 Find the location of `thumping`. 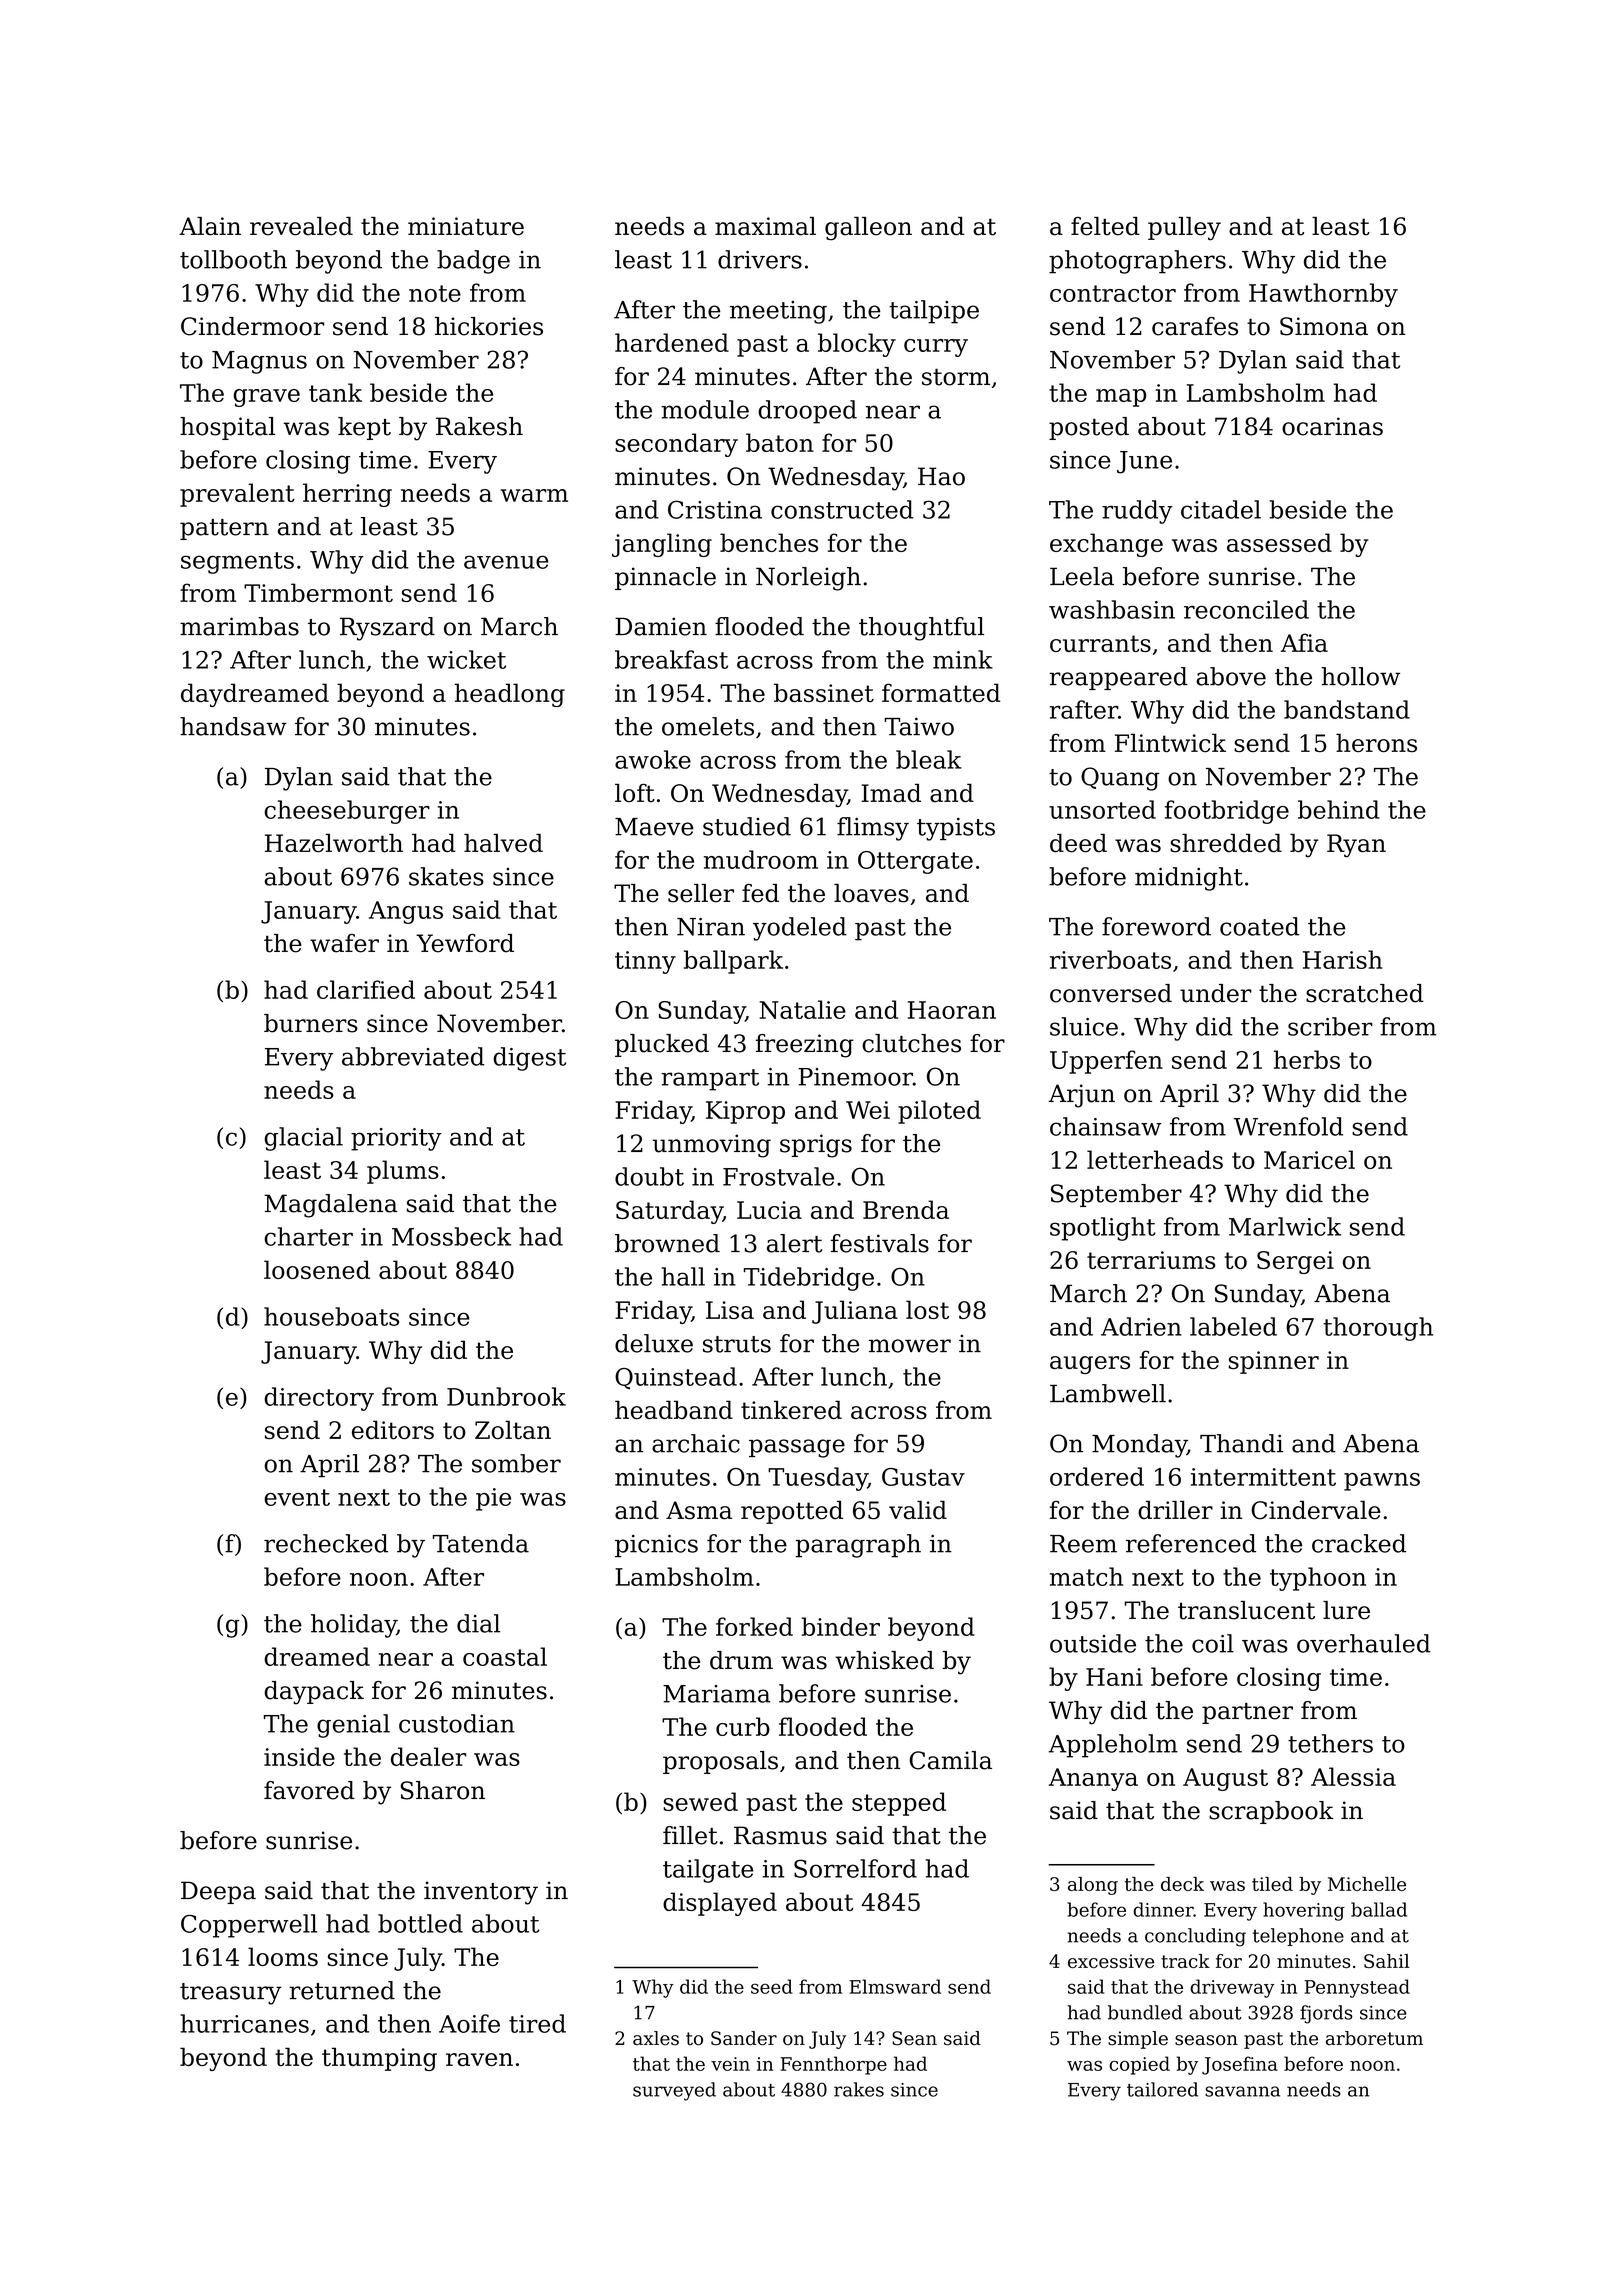

thumping is located at coordinates (379, 2059).
